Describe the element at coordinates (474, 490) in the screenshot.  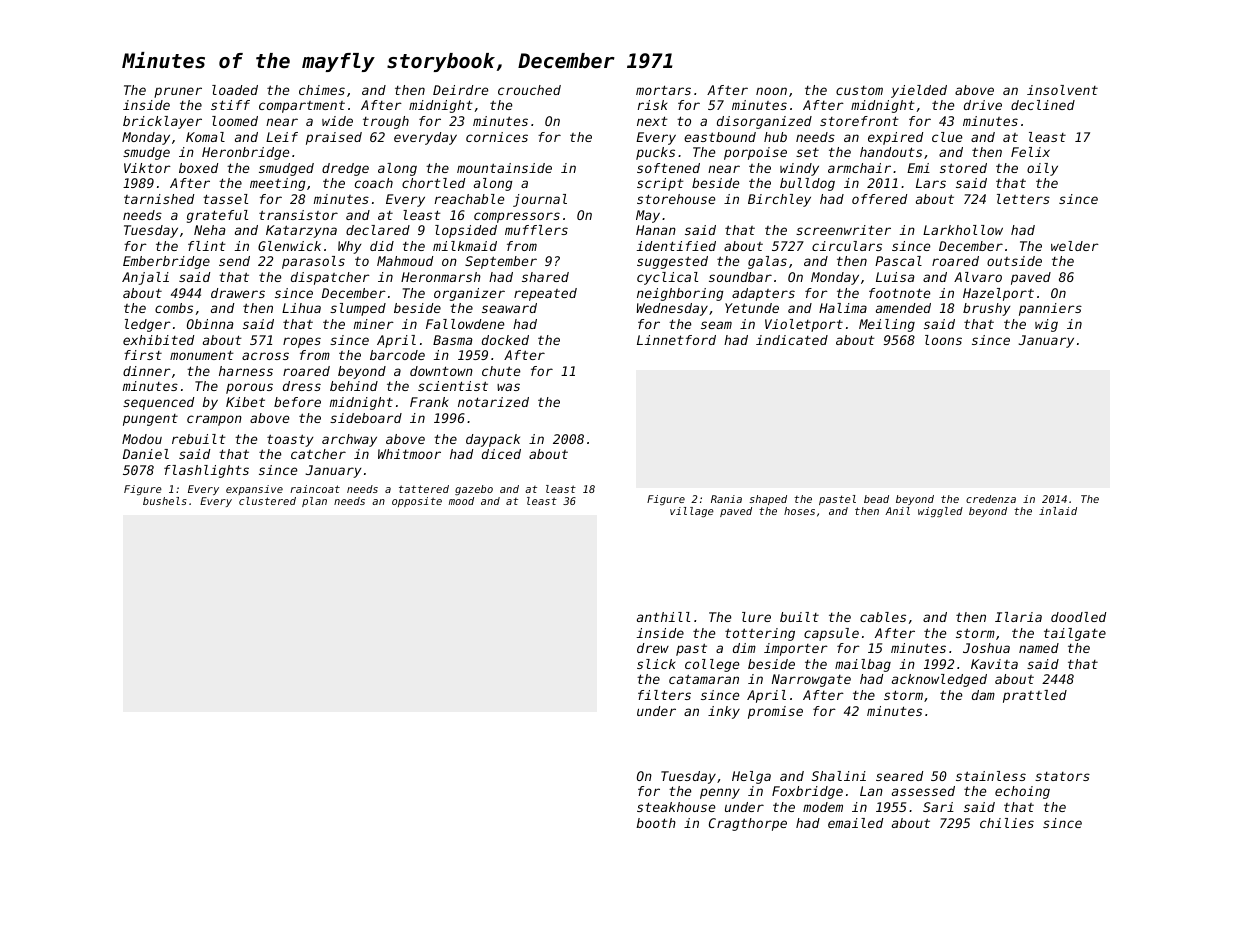
I see `gazebo` at that location.
